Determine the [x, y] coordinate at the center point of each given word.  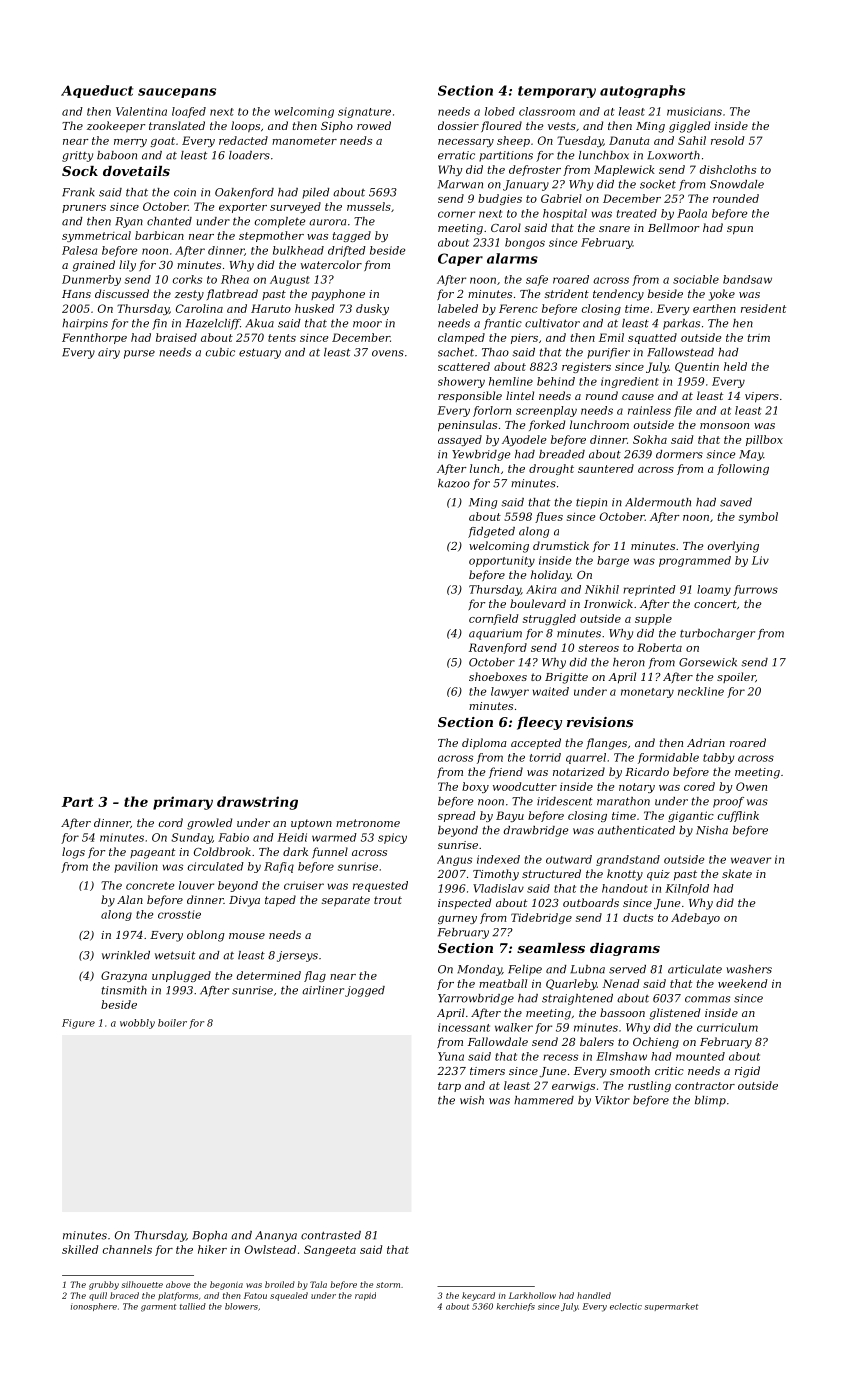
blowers [241, 1306]
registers [586, 367]
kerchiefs [516, 1307]
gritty [77, 156]
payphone [338, 295]
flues [549, 517]
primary [183, 803]
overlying [733, 547]
